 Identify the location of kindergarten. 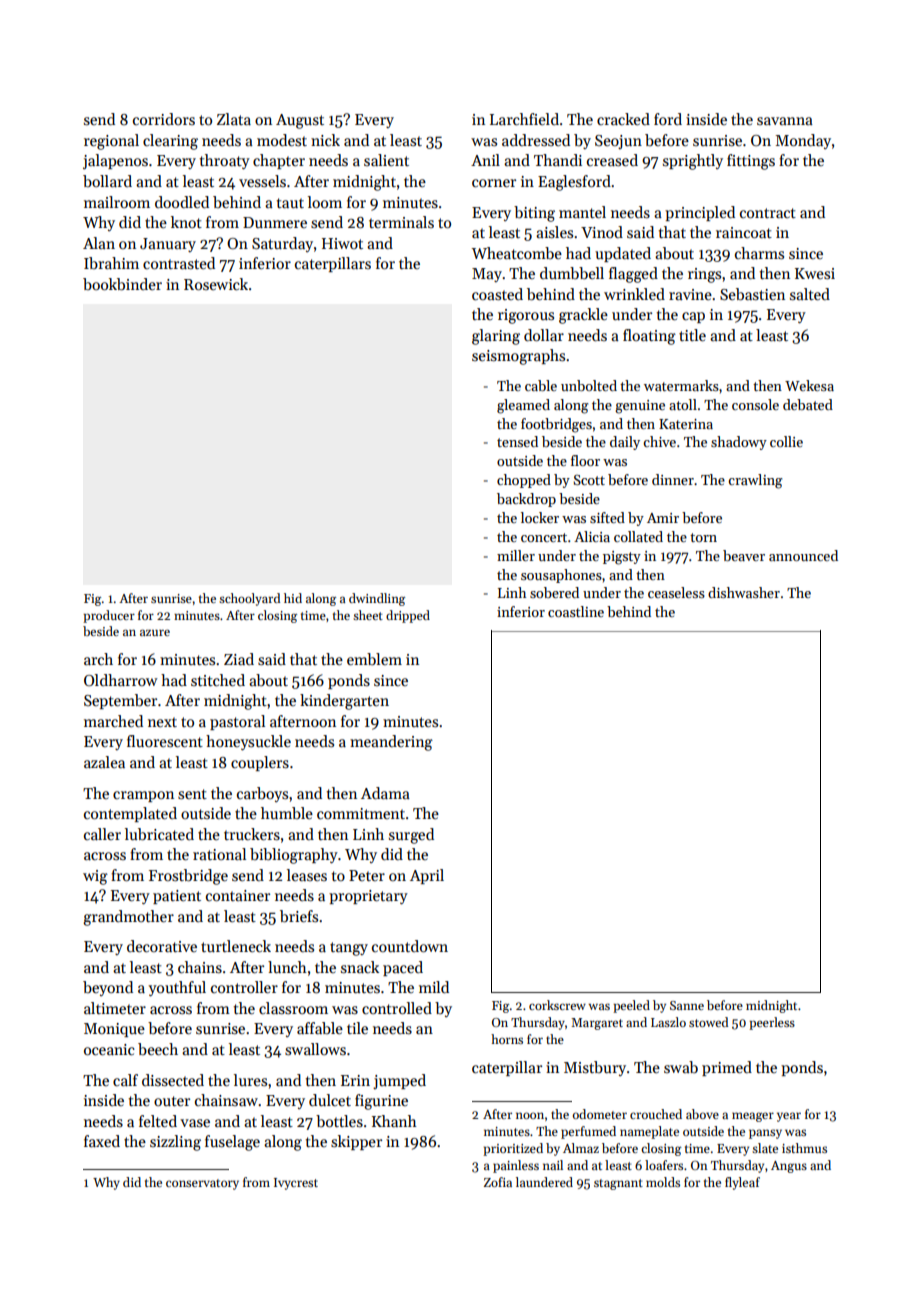
(344, 702).
